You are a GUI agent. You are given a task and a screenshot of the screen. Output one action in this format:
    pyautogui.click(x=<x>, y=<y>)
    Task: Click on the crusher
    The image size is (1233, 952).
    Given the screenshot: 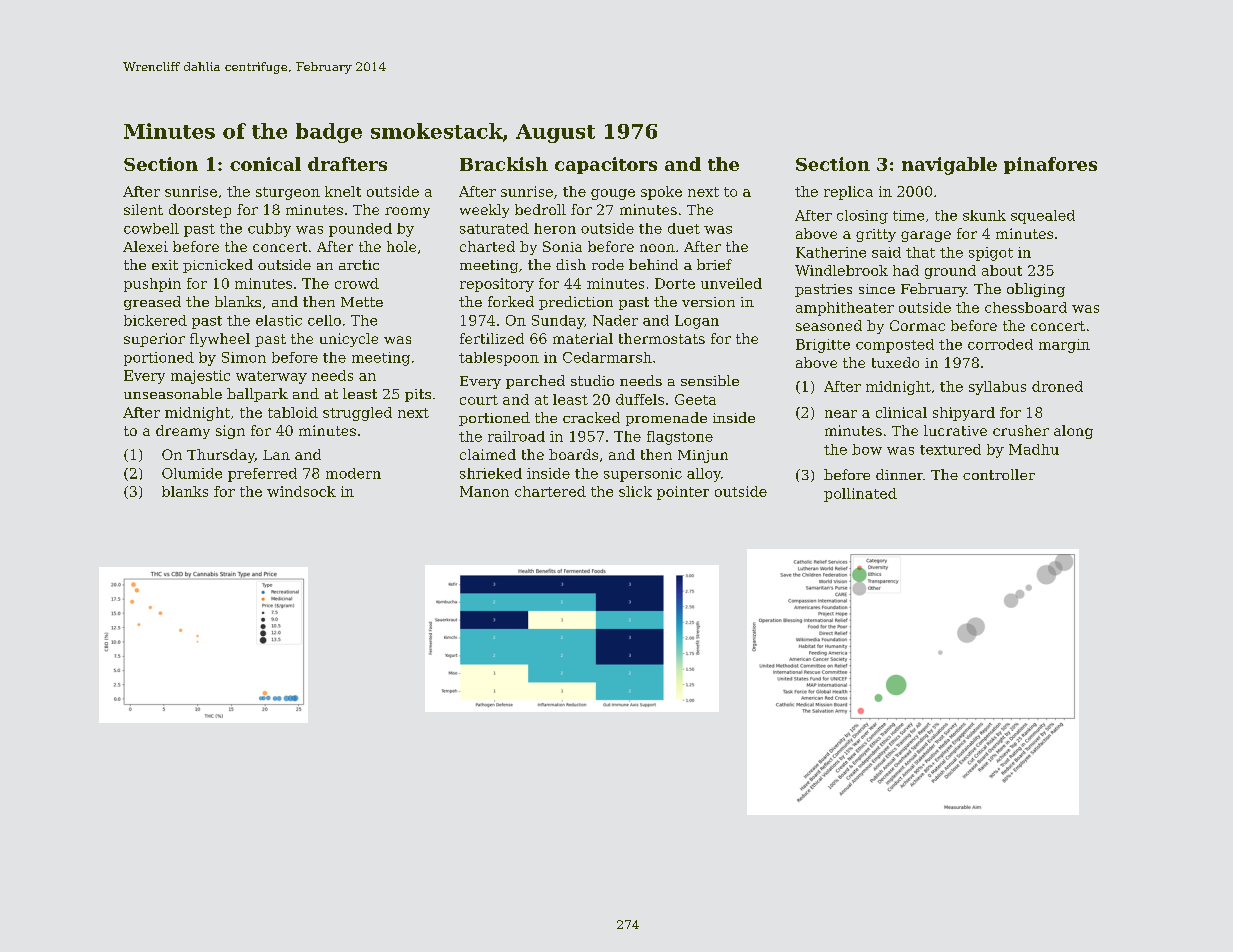 What is the action you would take?
    pyautogui.click(x=1021, y=430)
